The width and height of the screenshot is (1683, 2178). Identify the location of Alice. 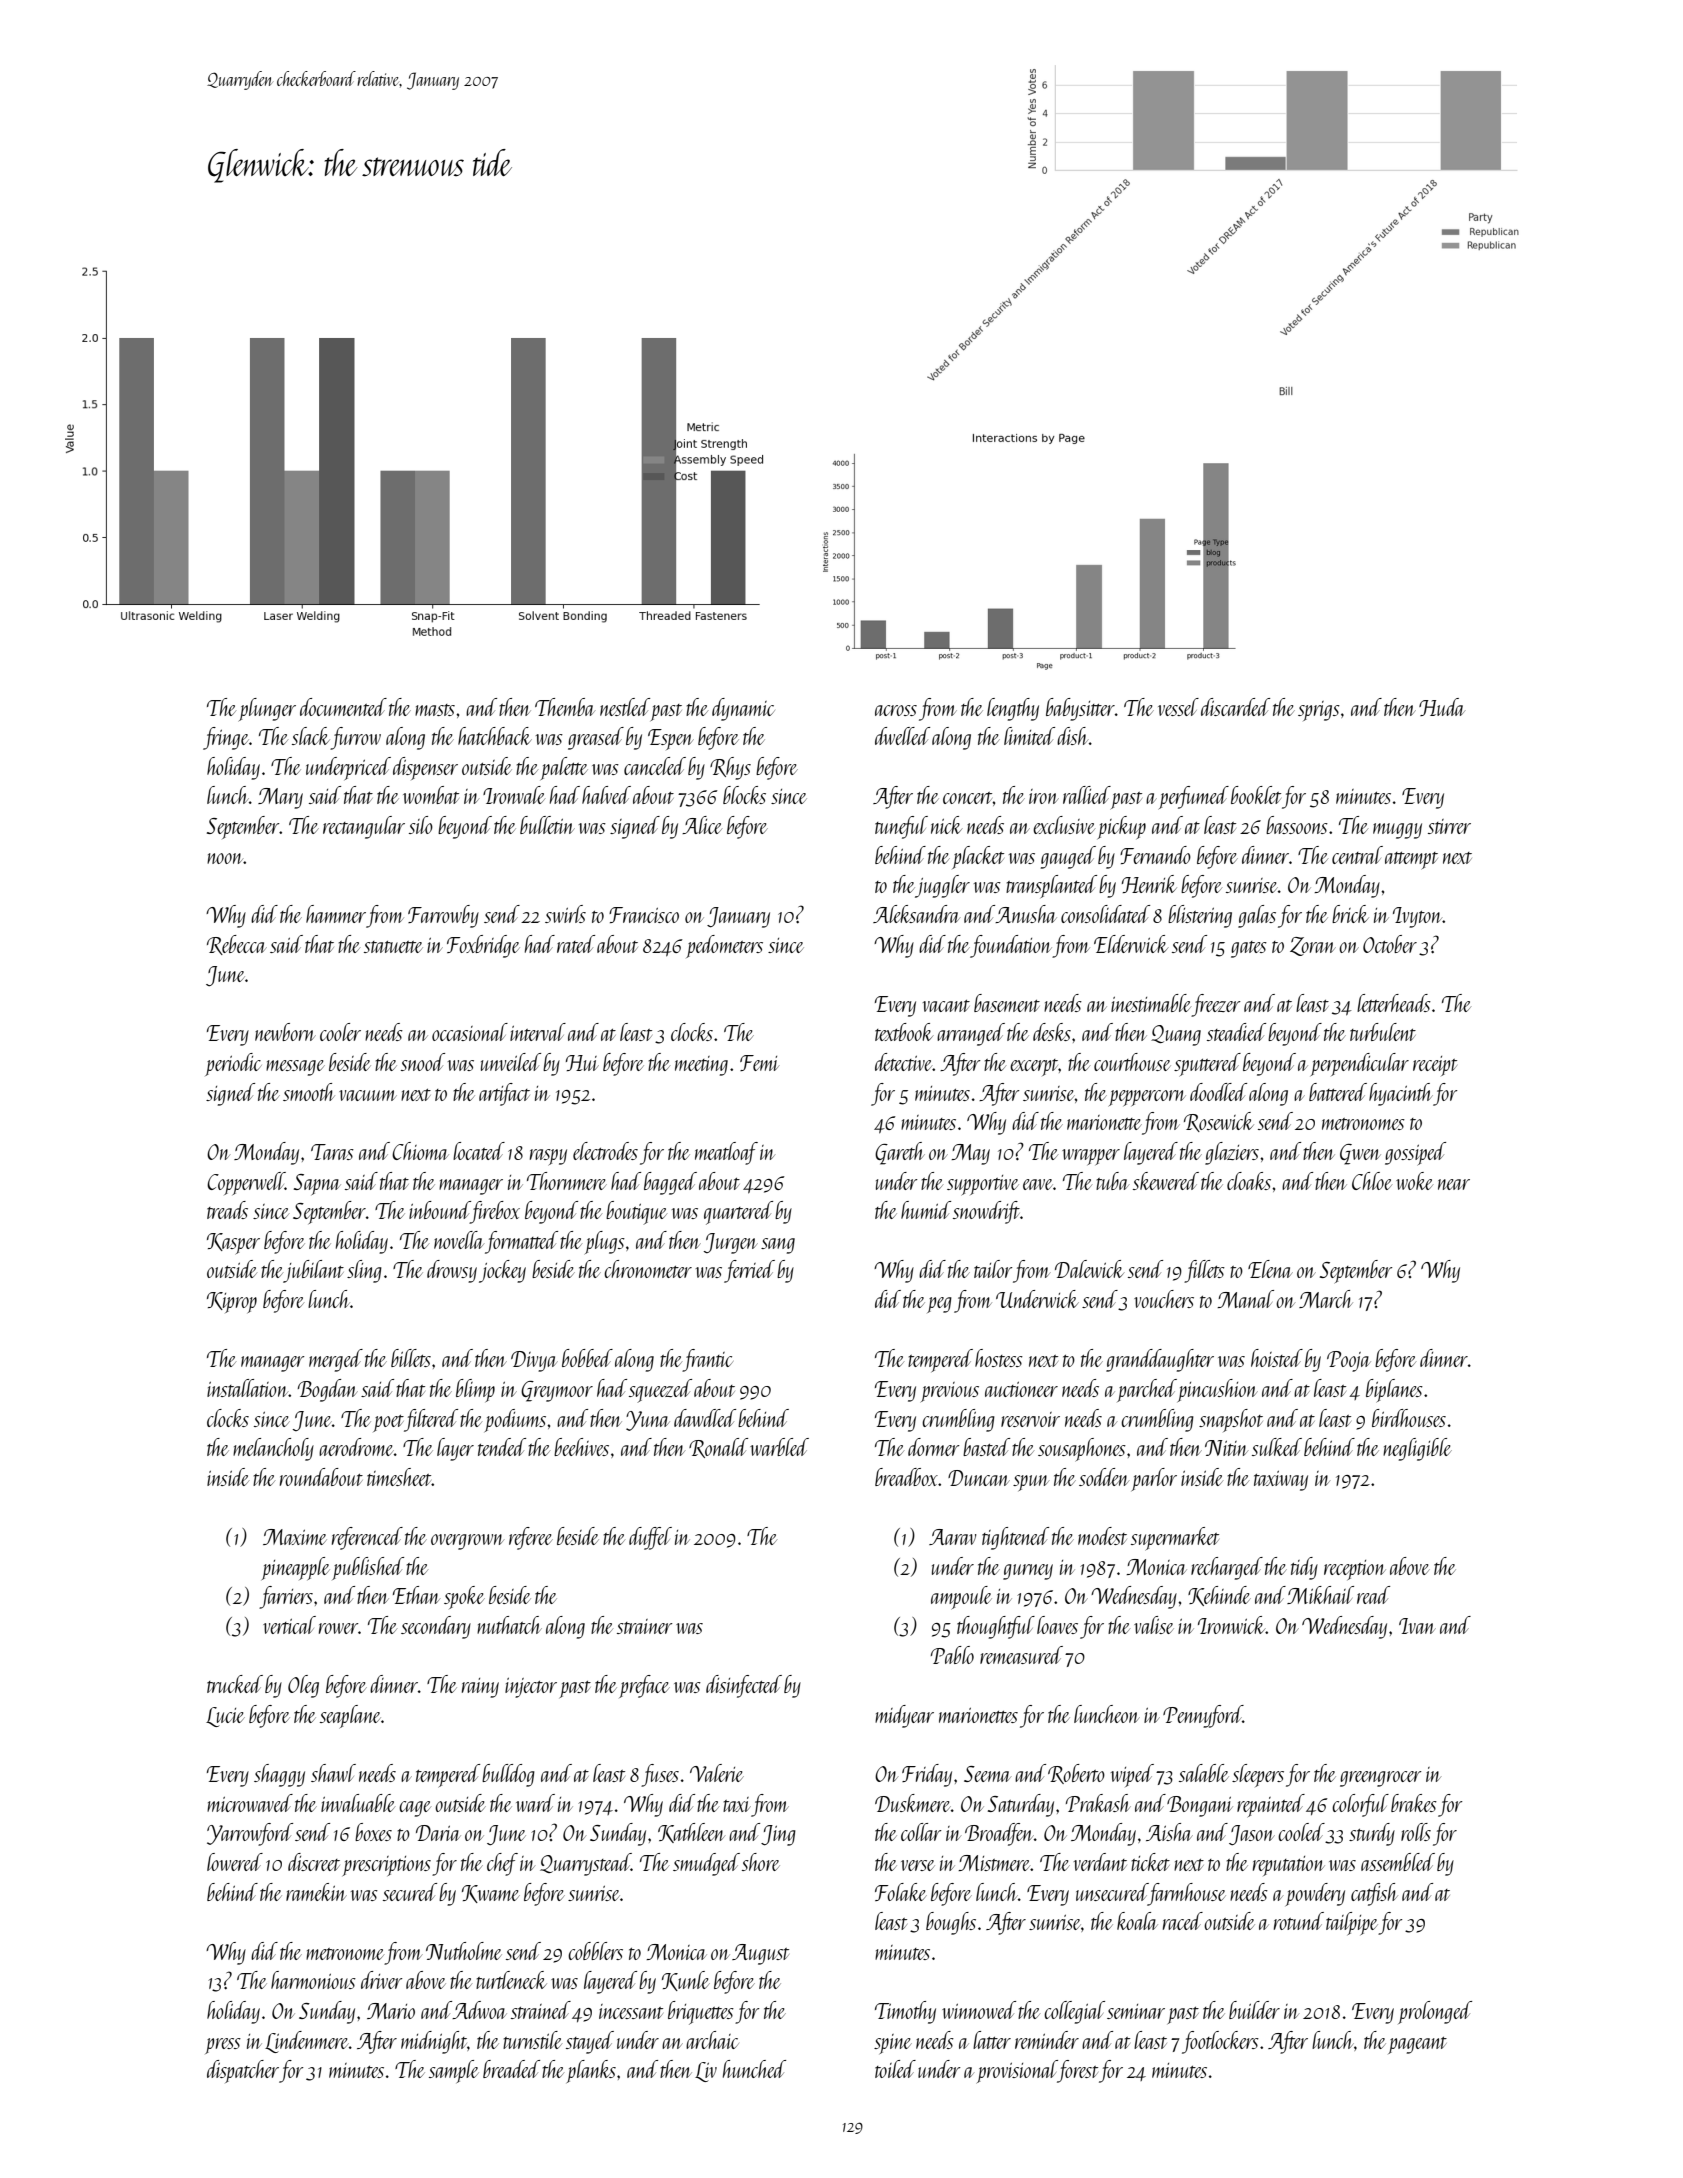
(702, 825).
